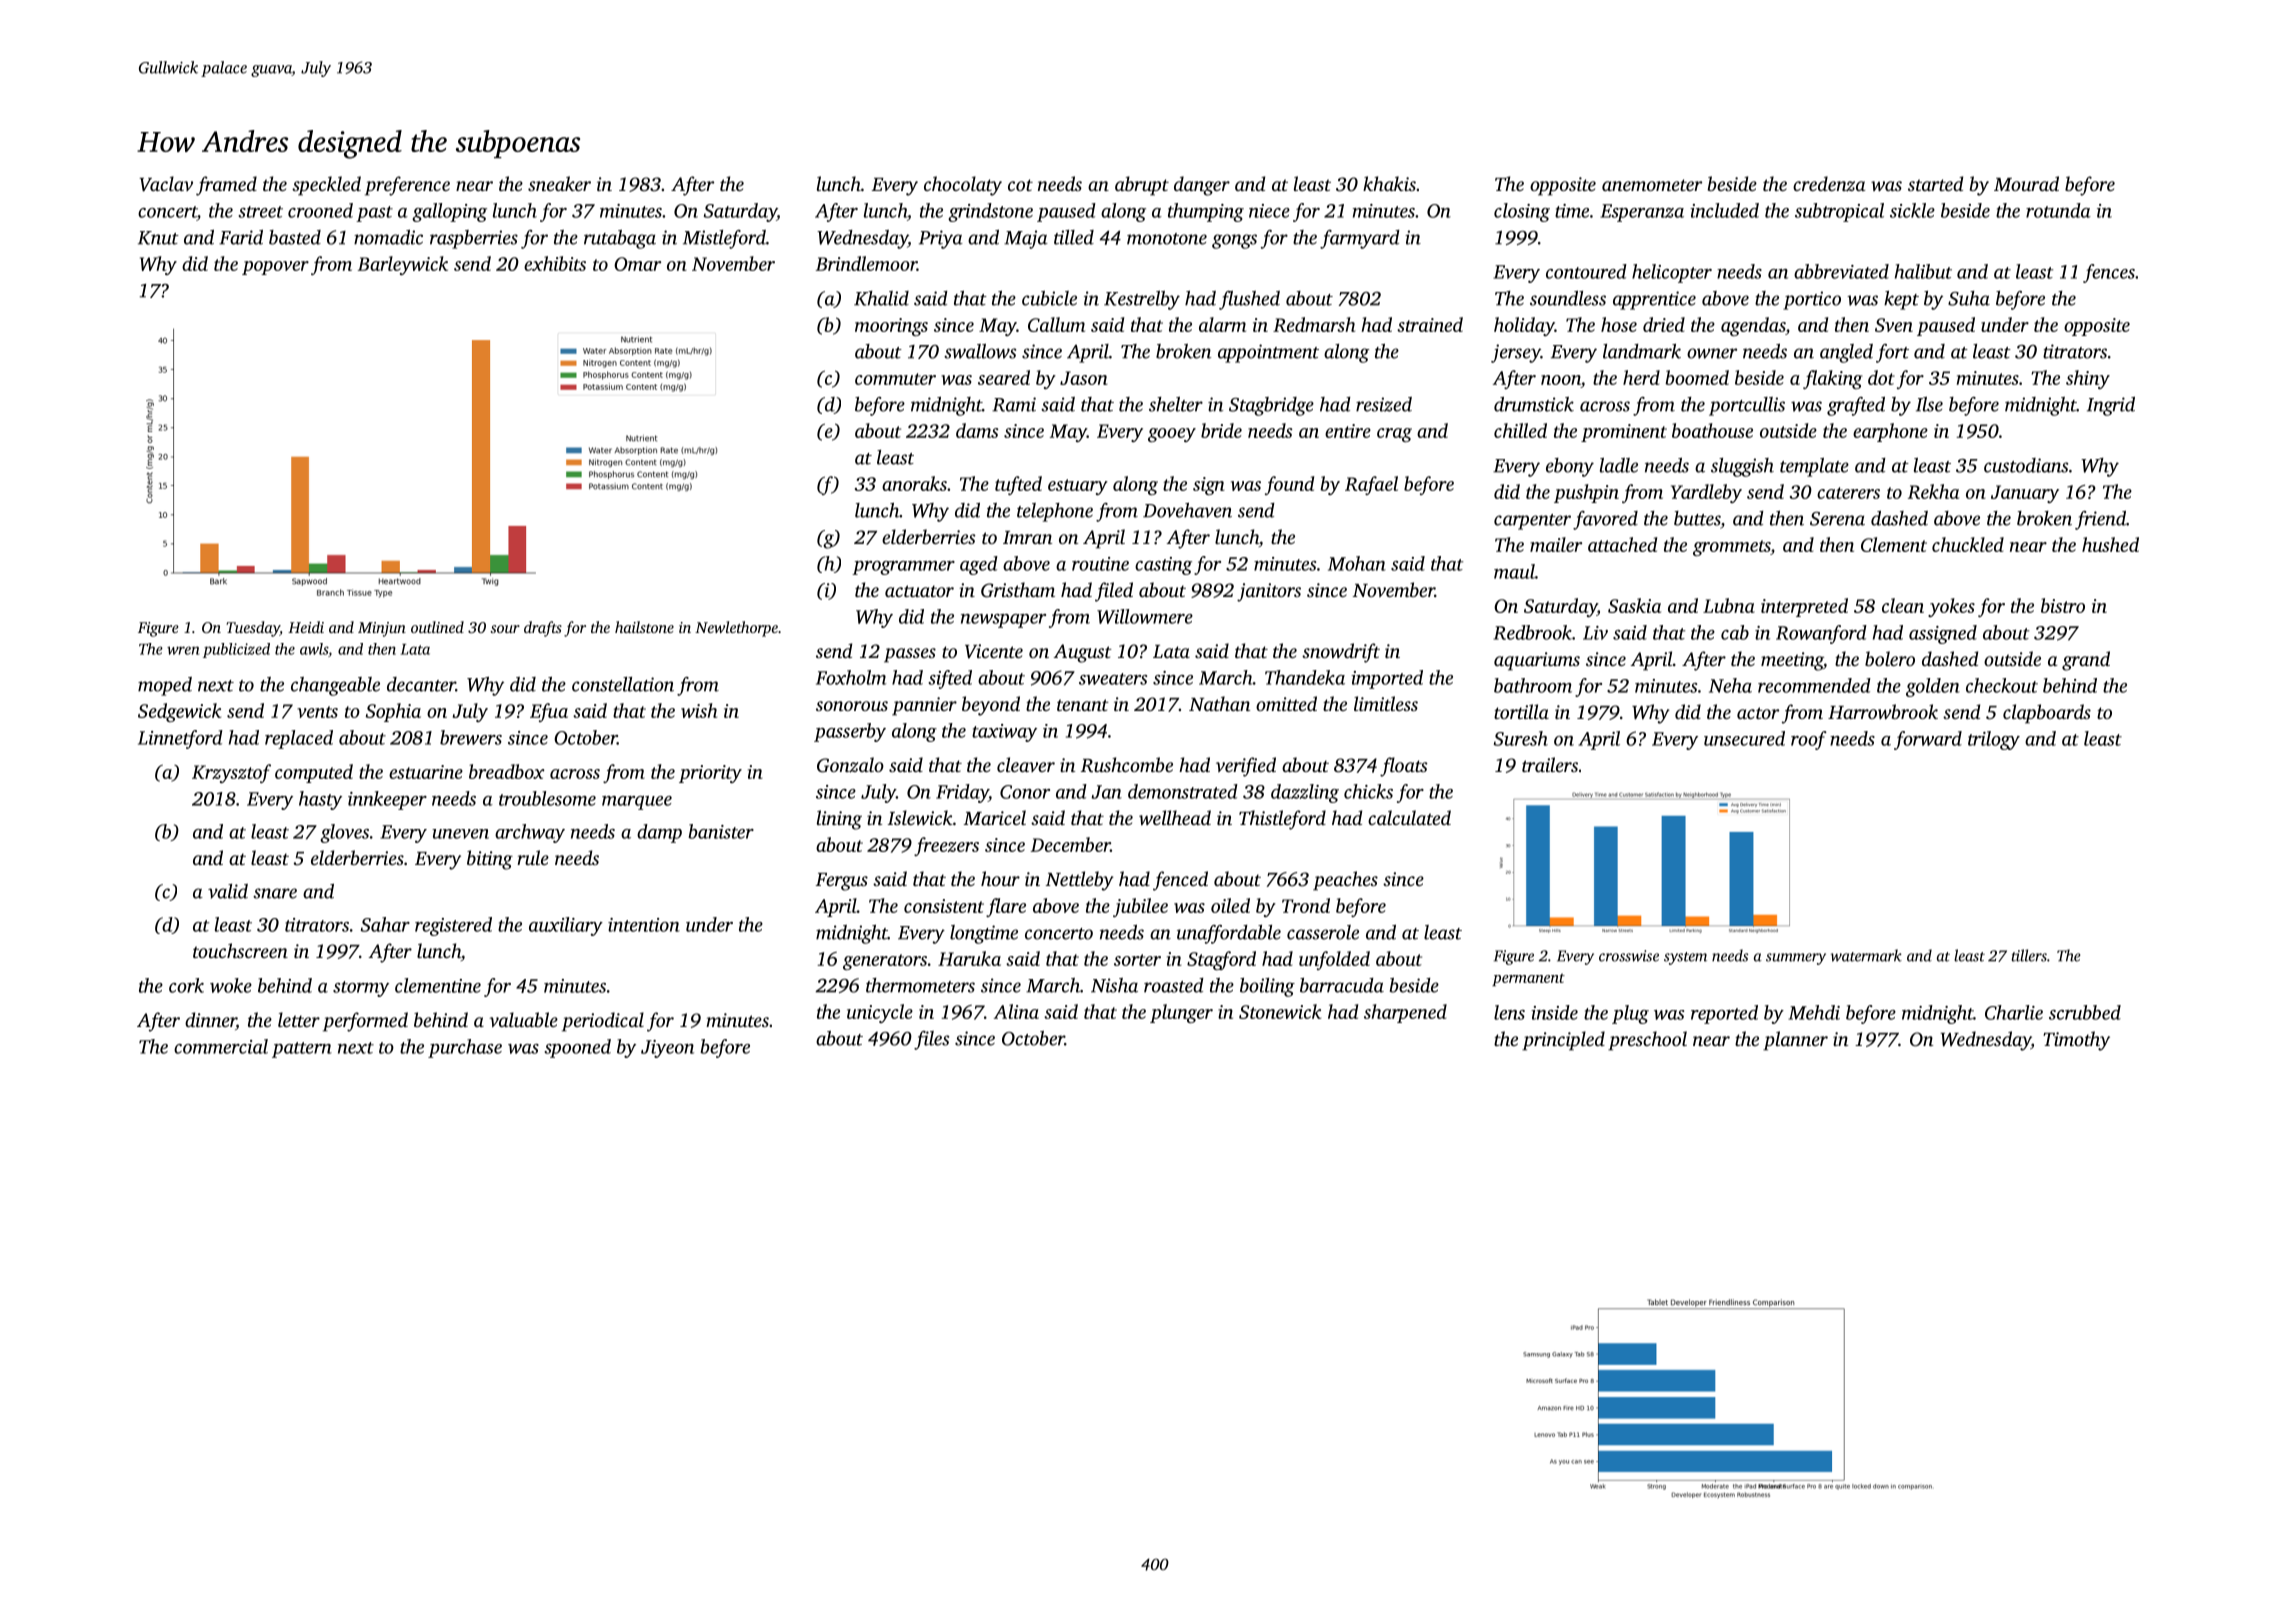 This image has height=1614, width=2282. I want to click on chocolaty, so click(963, 186).
